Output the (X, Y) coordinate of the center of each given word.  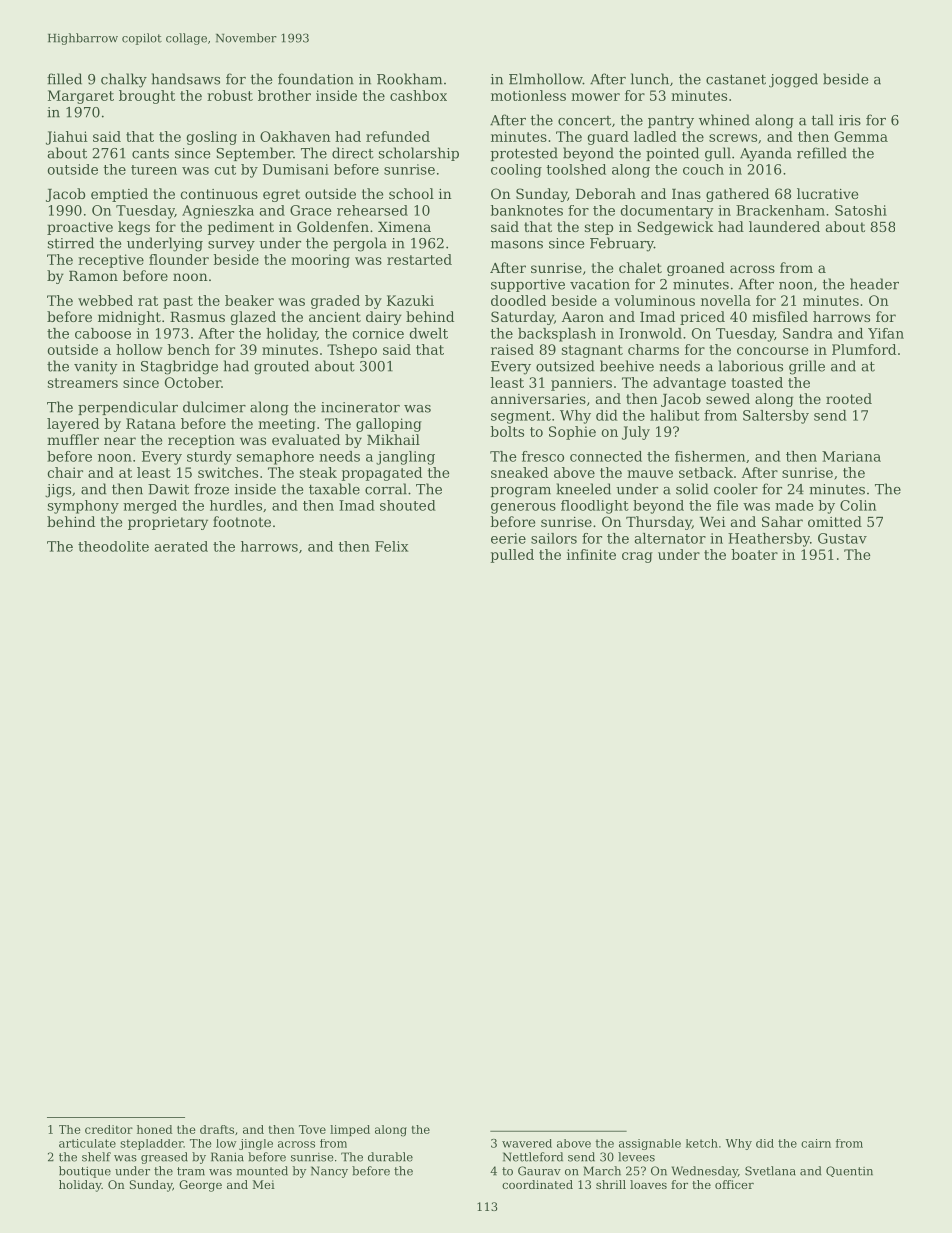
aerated (181, 546)
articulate (87, 1143)
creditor (109, 1129)
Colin (858, 505)
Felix (391, 546)
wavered (527, 1143)
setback (706, 472)
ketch (702, 1143)
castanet (736, 79)
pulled (512, 556)
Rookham (409, 79)
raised (512, 349)
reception (201, 441)
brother (284, 95)
